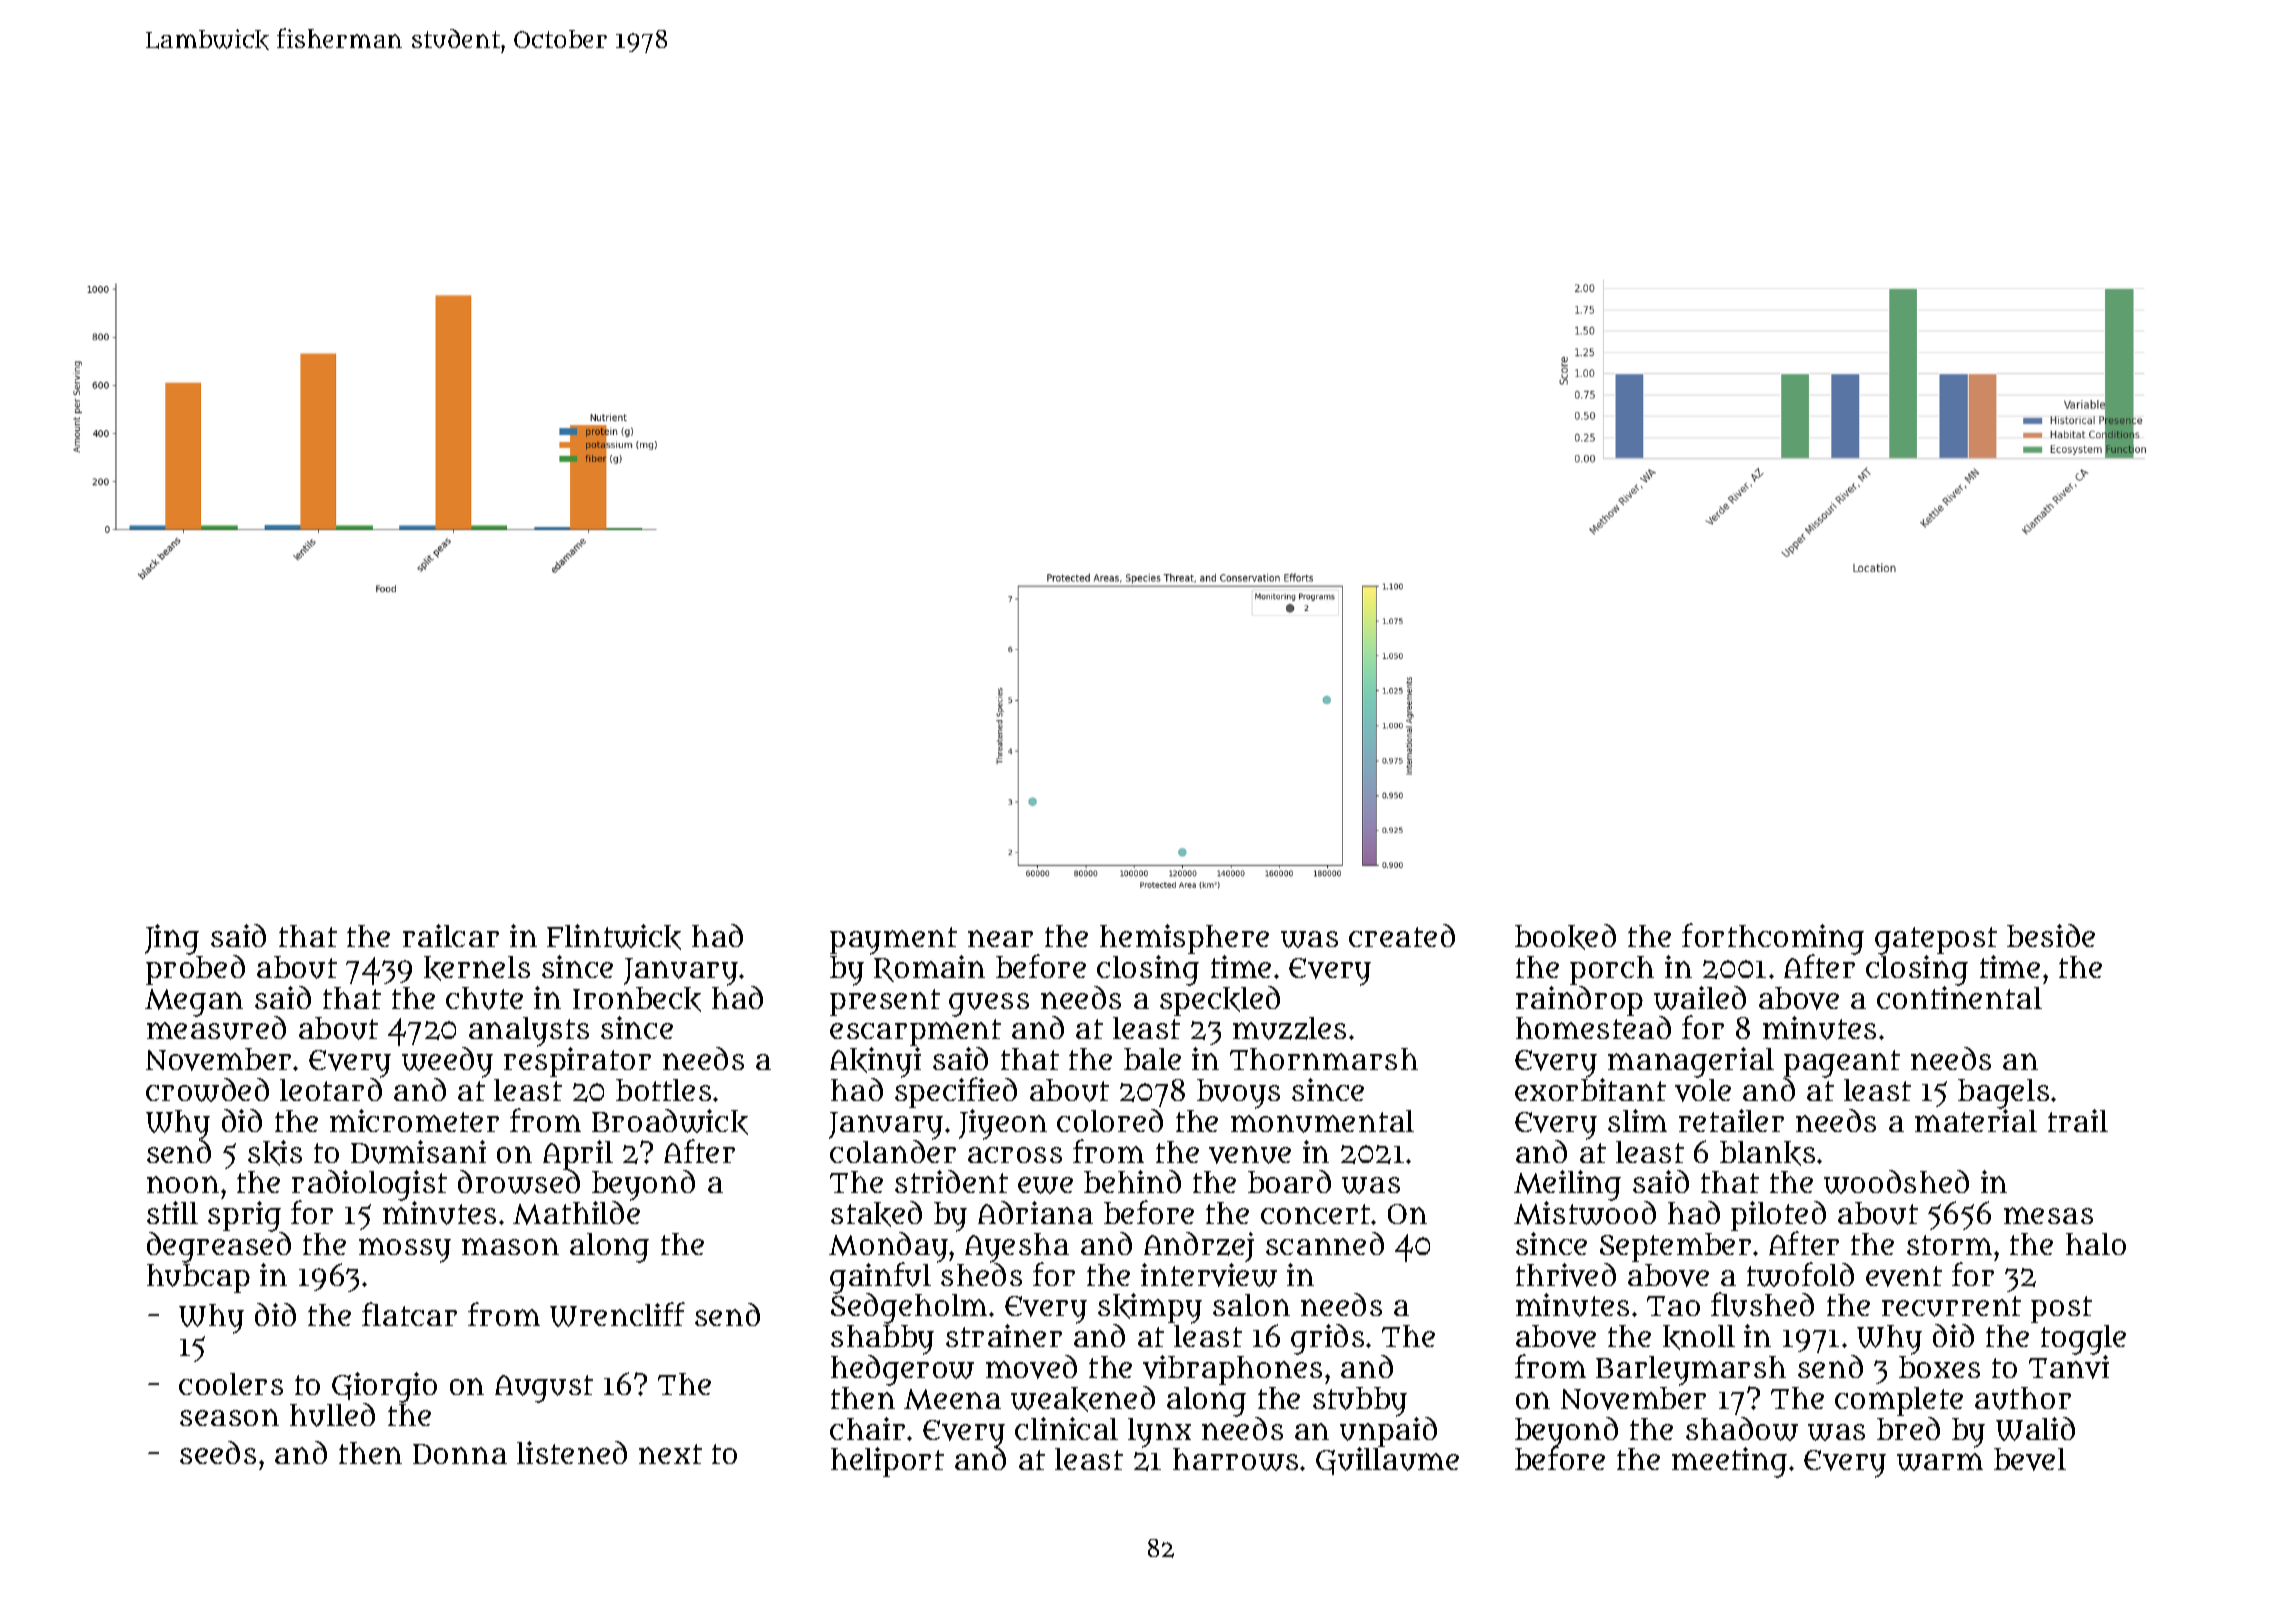  I want to click on bale, so click(1152, 1059).
